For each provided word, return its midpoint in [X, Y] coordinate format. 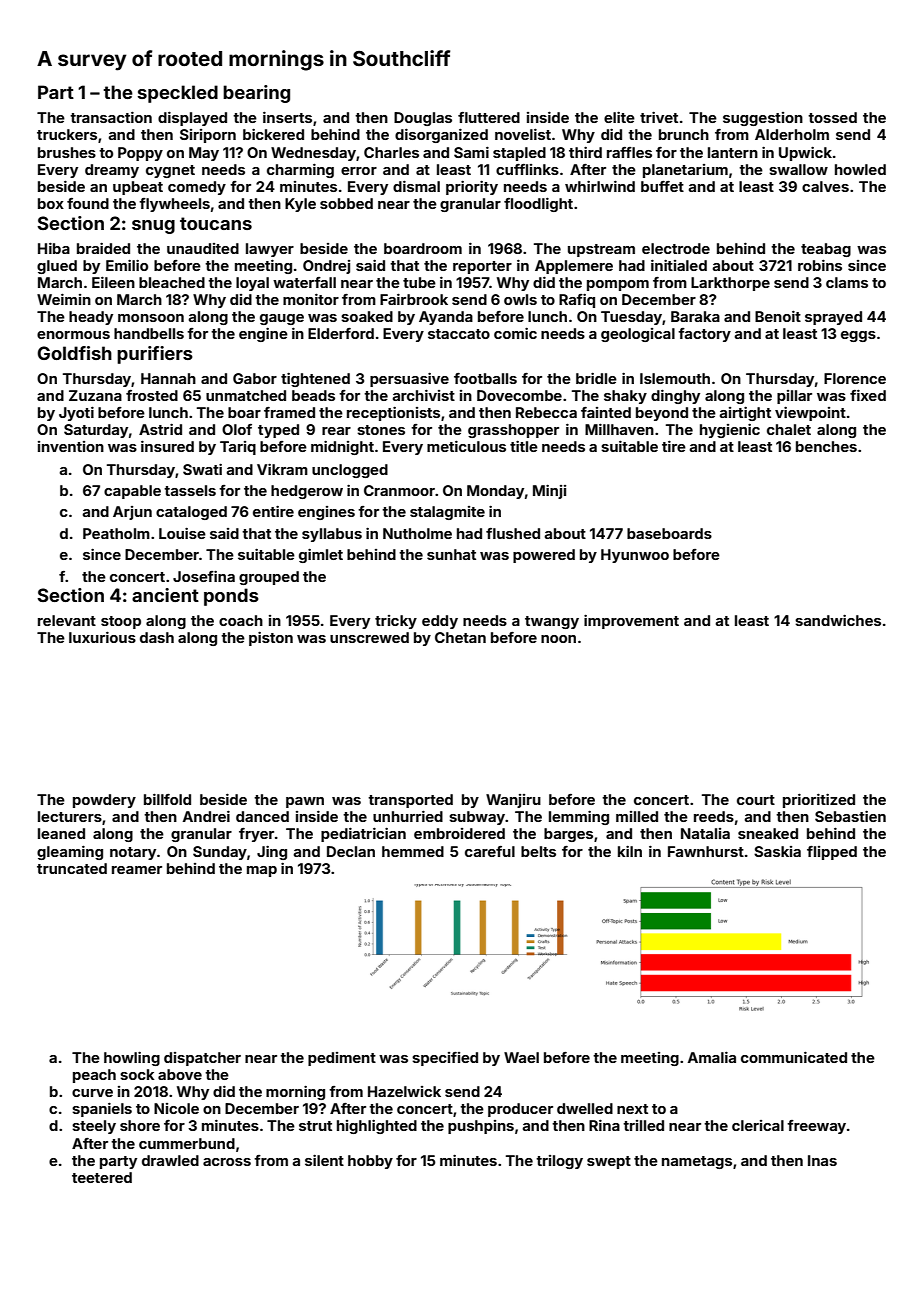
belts [538, 851]
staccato [459, 334]
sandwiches [838, 620]
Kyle [300, 205]
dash [157, 637]
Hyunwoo [635, 556]
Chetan [460, 637]
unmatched [246, 395]
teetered [102, 1177]
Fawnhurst [706, 851]
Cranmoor [399, 490]
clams [847, 282]
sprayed [833, 318]
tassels [190, 490]
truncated [72, 868]
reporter [482, 267]
